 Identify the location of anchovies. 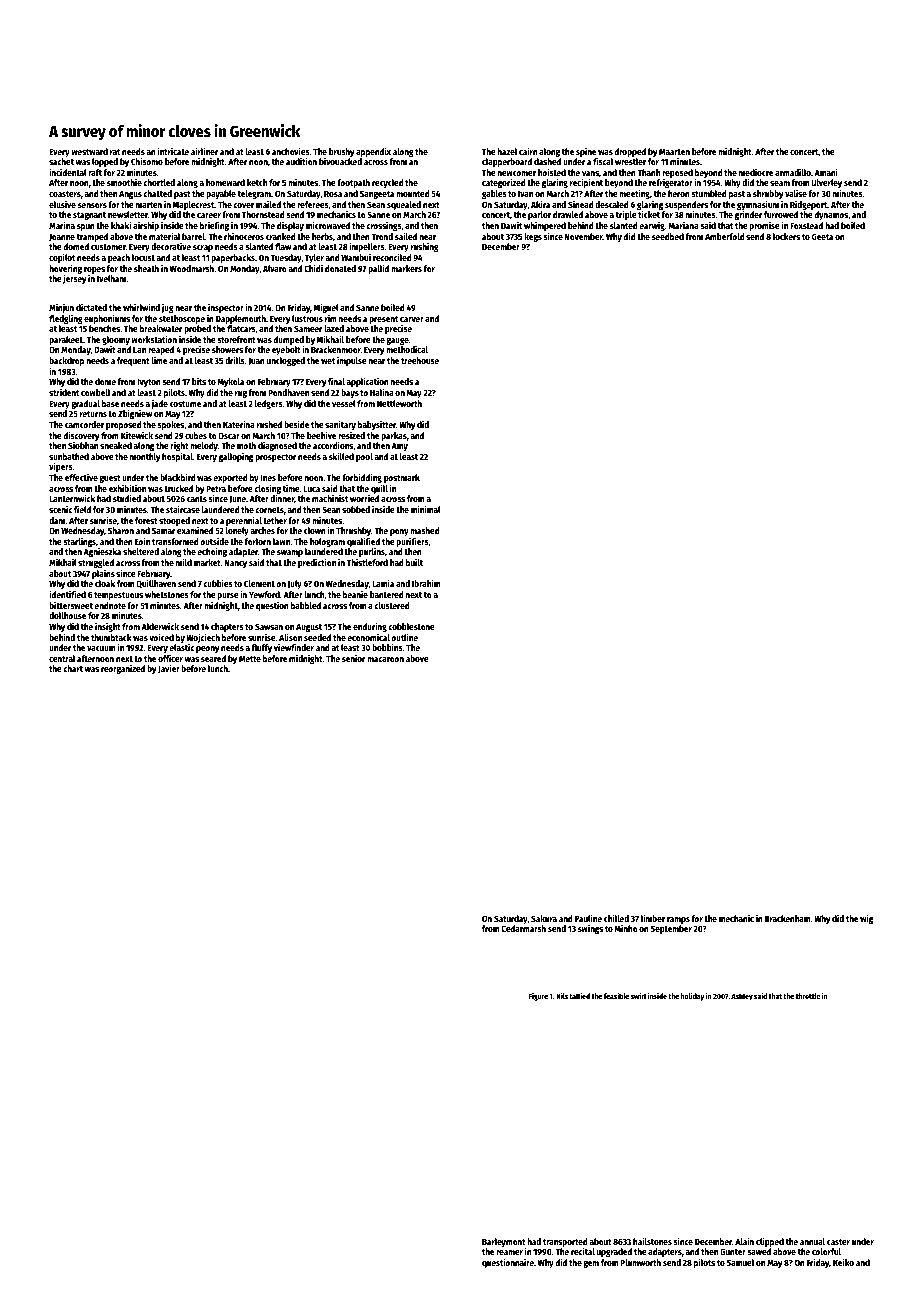
(291, 151).
